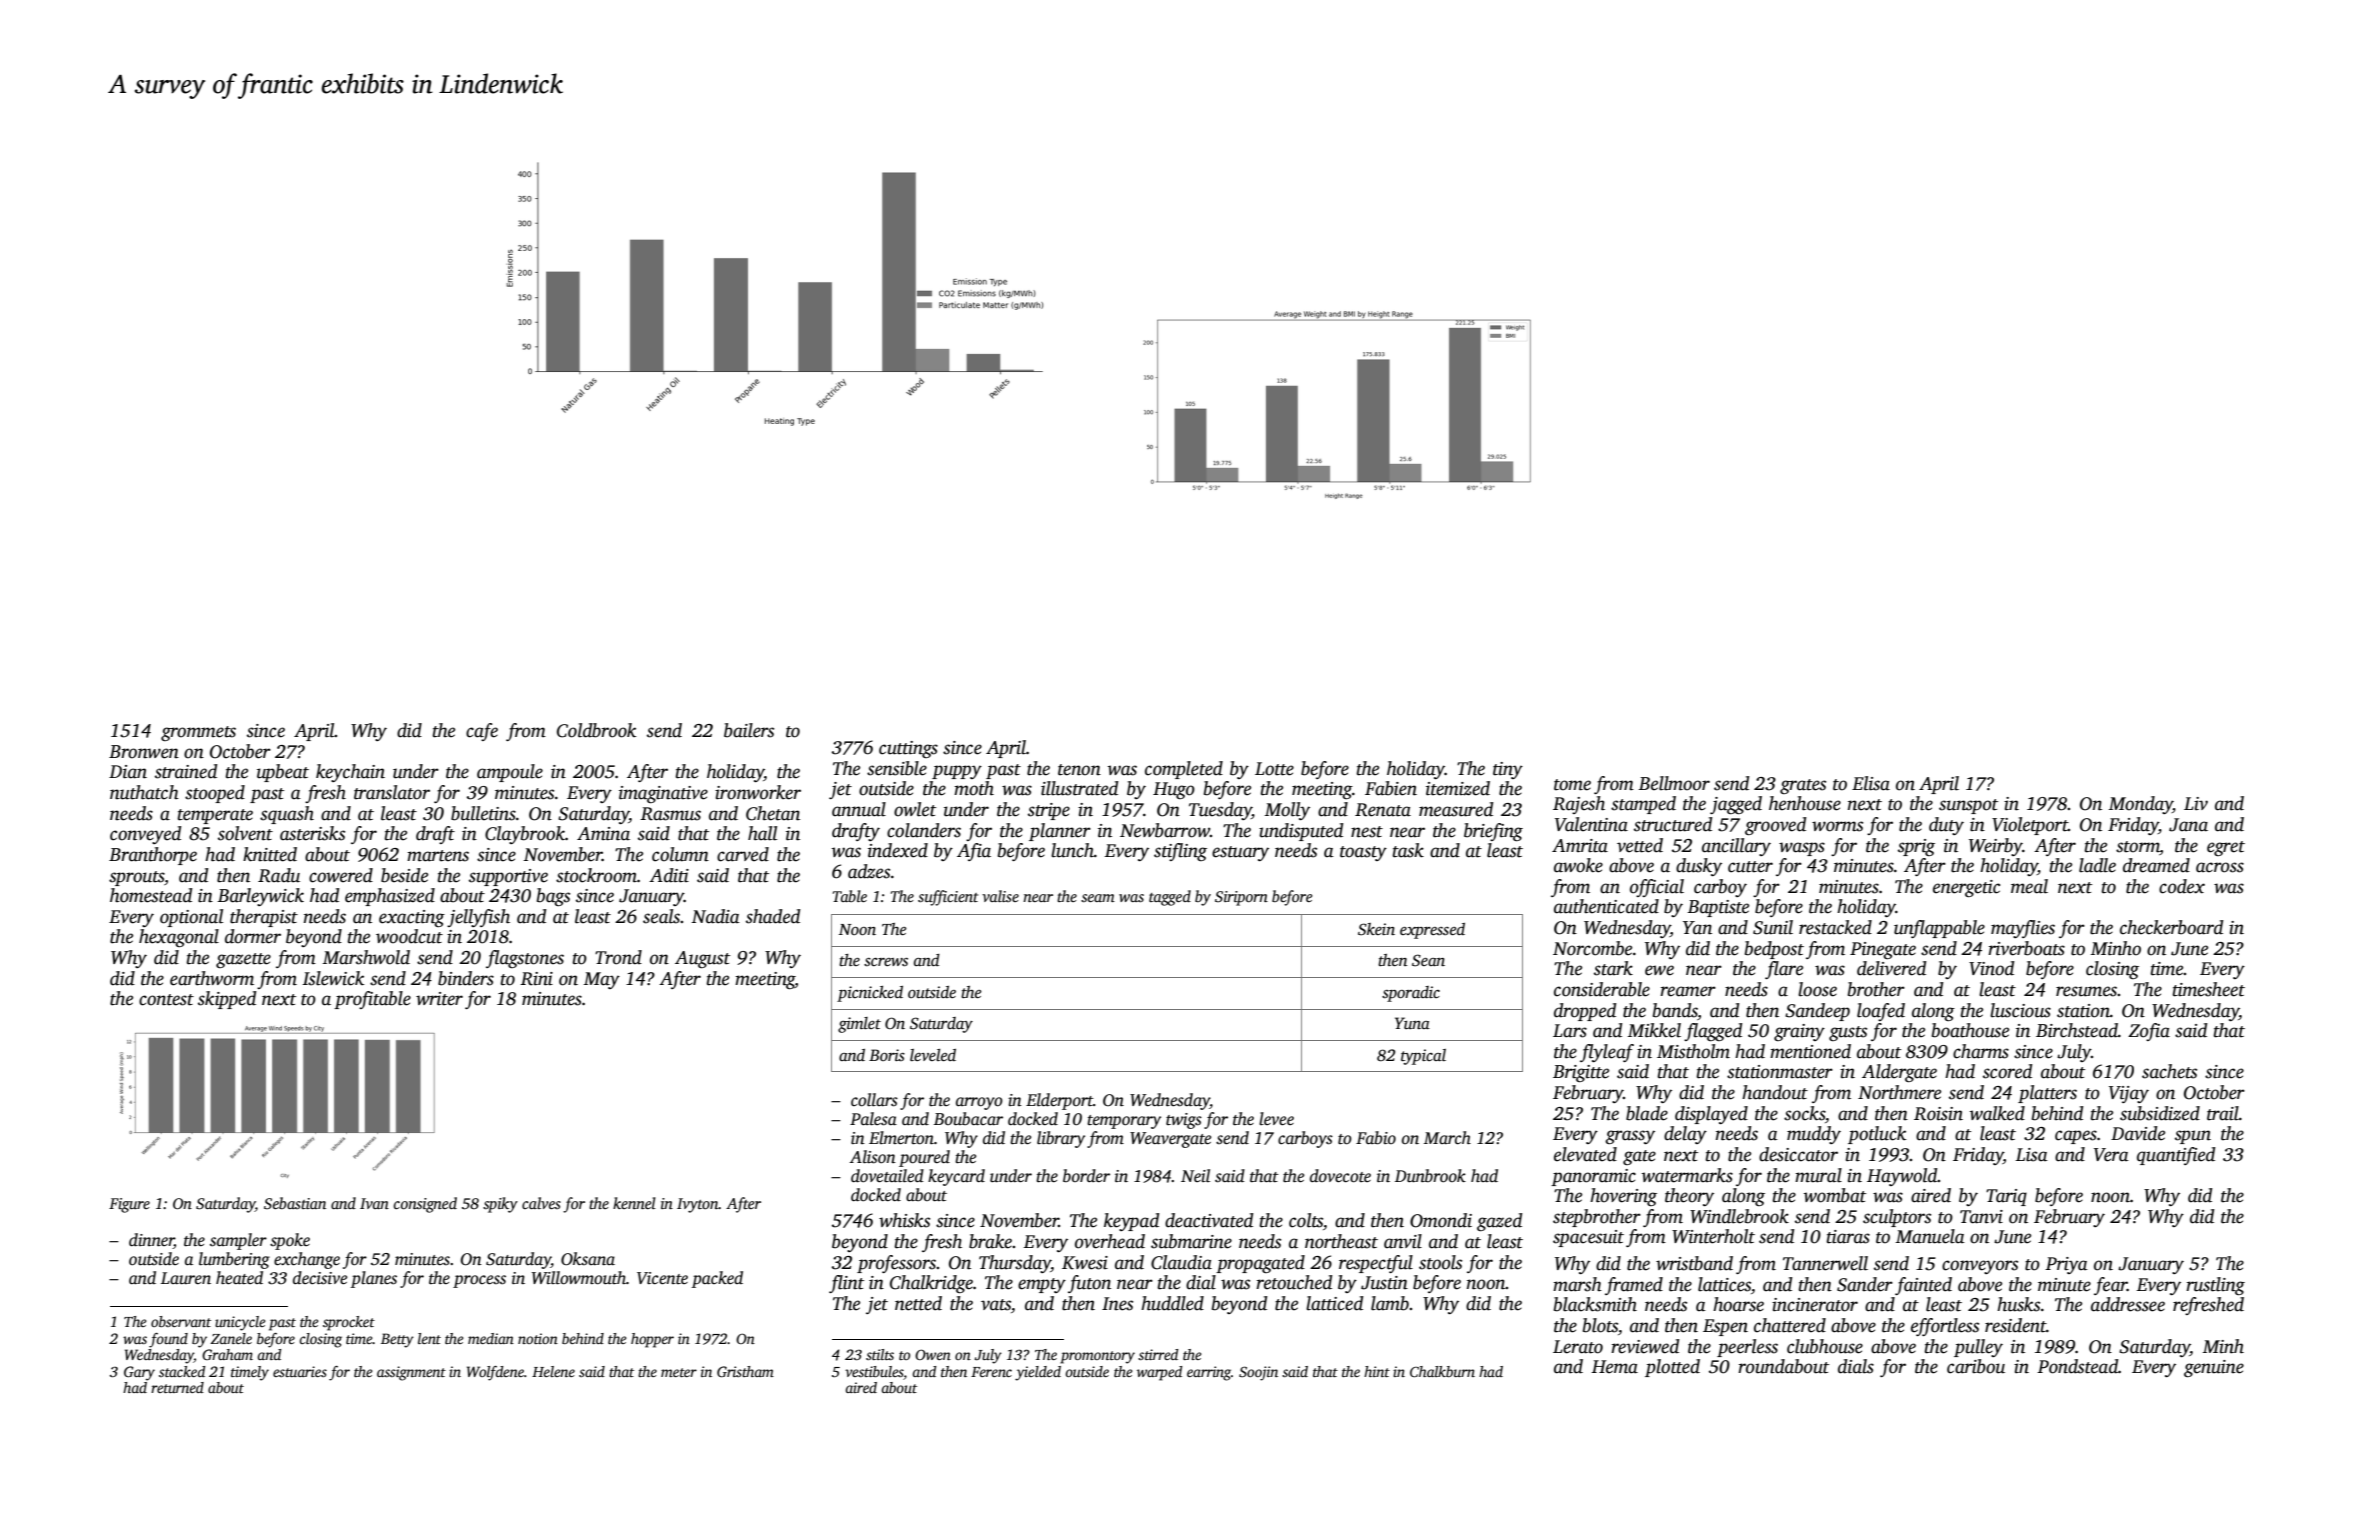 The image size is (2354, 1523). What do you see at coordinates (1968, 806) in the page?
I see `sunspot` at bounding box center [1968, 806].
